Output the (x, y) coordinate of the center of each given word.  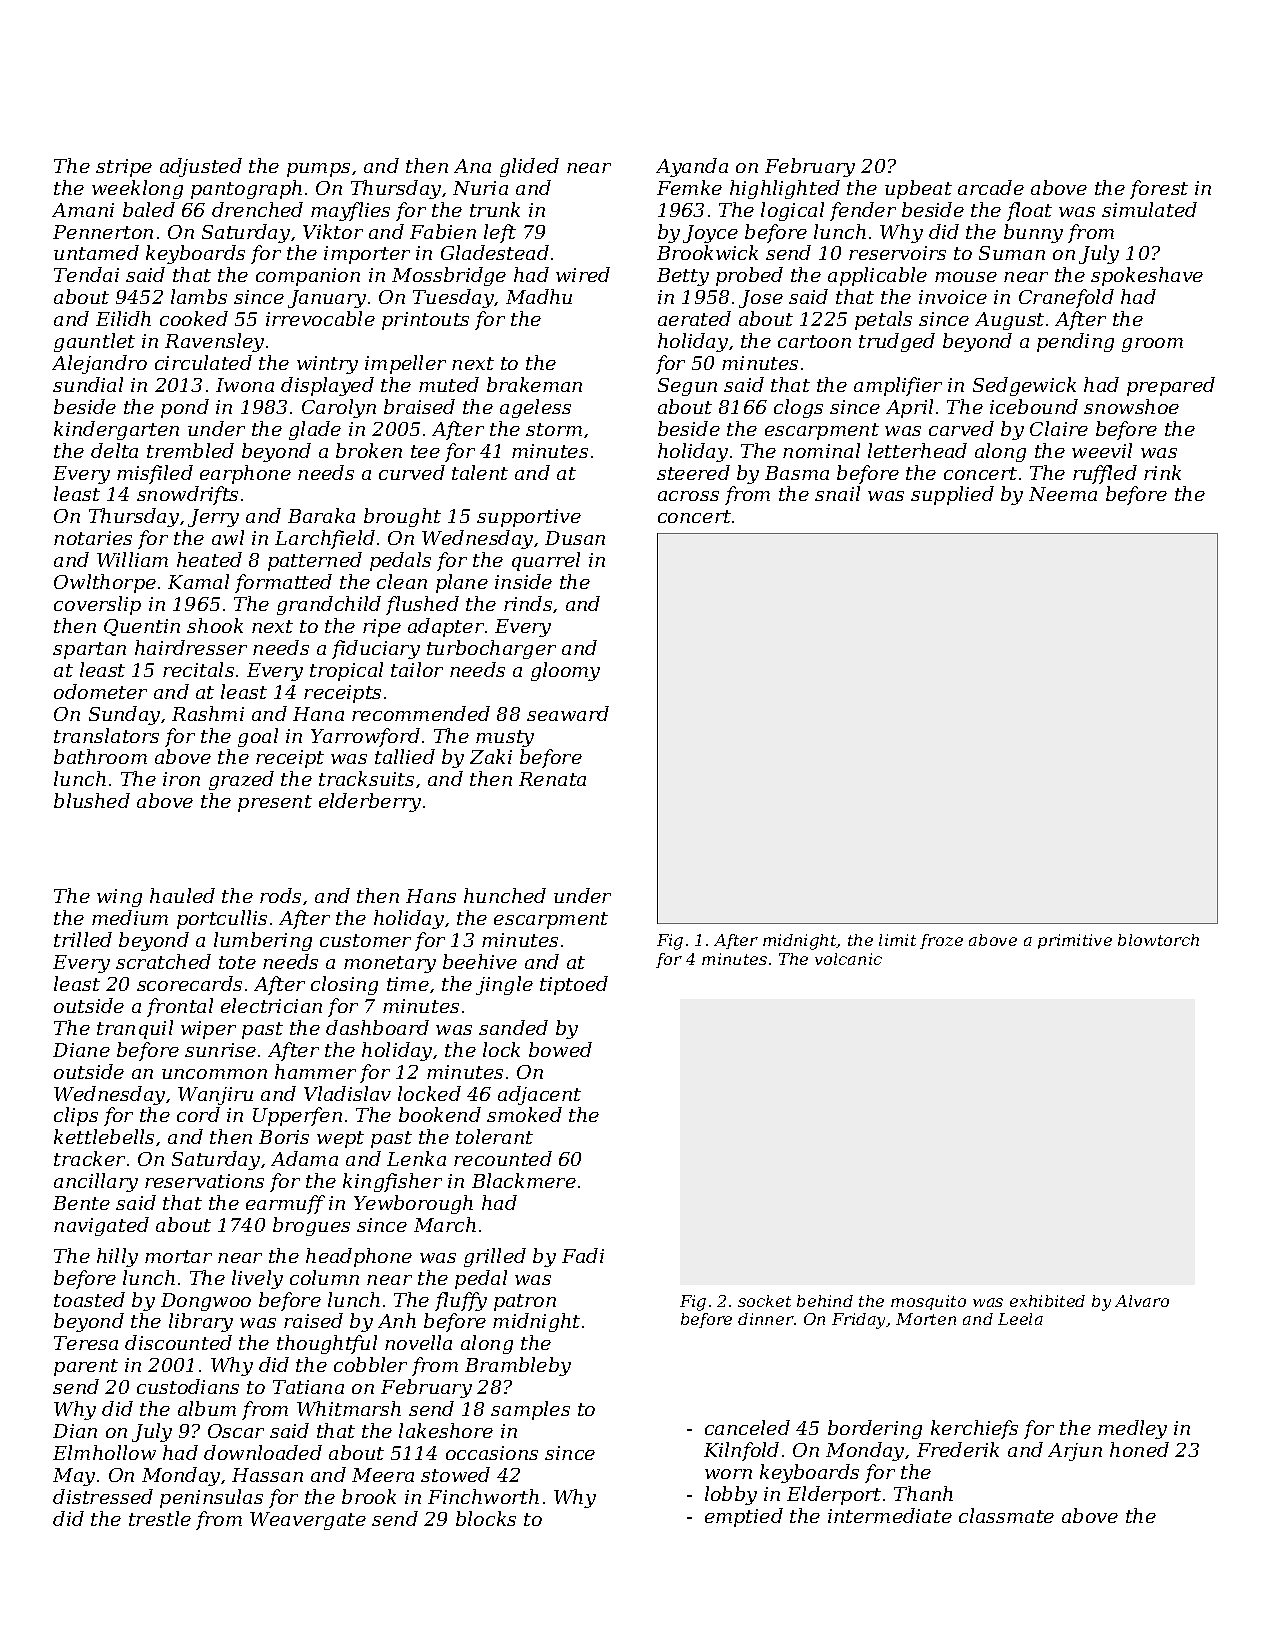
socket (764, 1301)
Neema (1063, 494)
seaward (568, 713)
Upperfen (297, 1116)
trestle (160, 1518)
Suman (1012, 253)
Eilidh (123, 318)
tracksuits (366, 778)
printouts (425, 321)
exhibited (1047, 1301)
